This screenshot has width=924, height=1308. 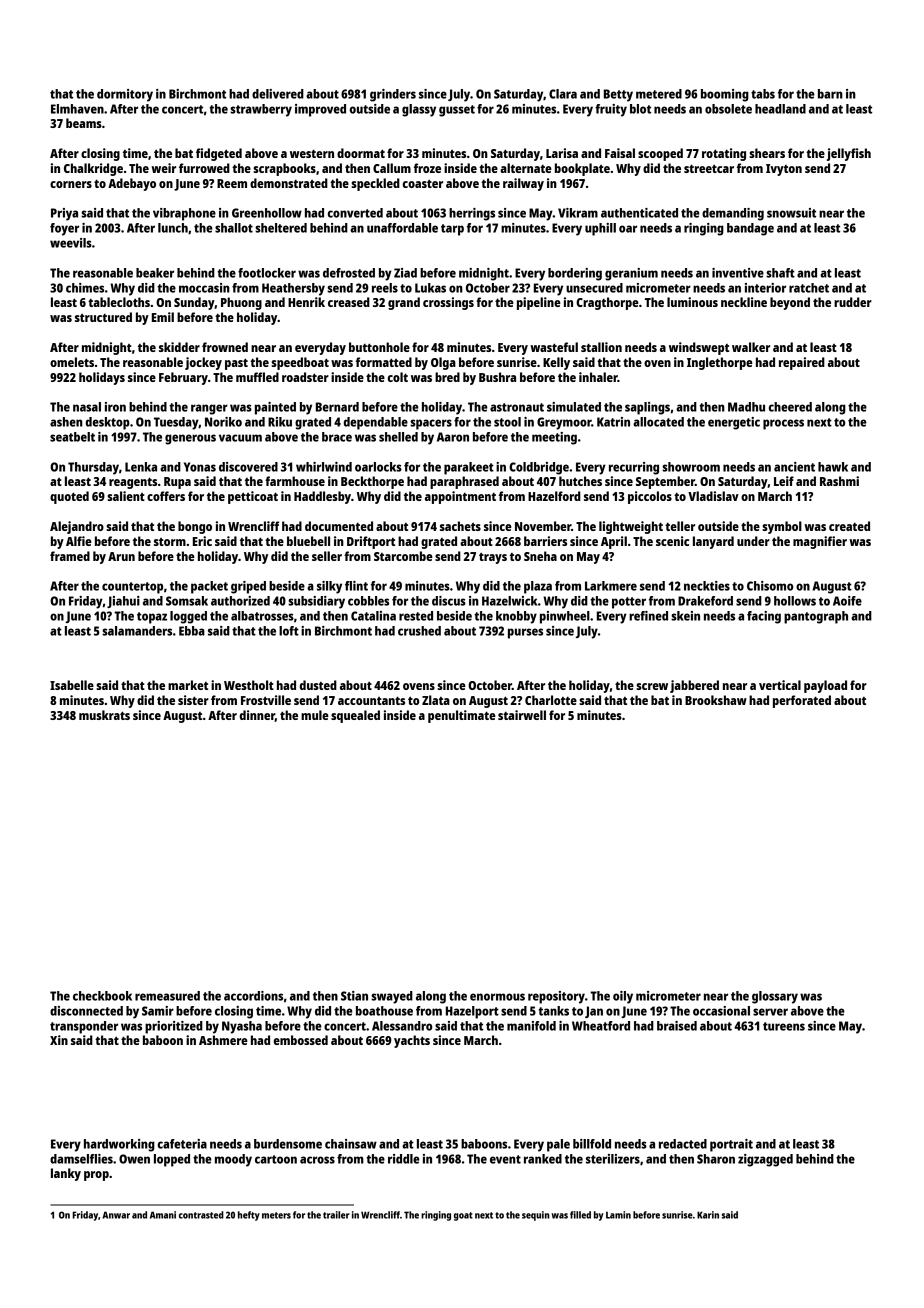 What do you see at coordinates (648, 616) in the screenshot?
I see `refined` at bounding box center [648, 616].
